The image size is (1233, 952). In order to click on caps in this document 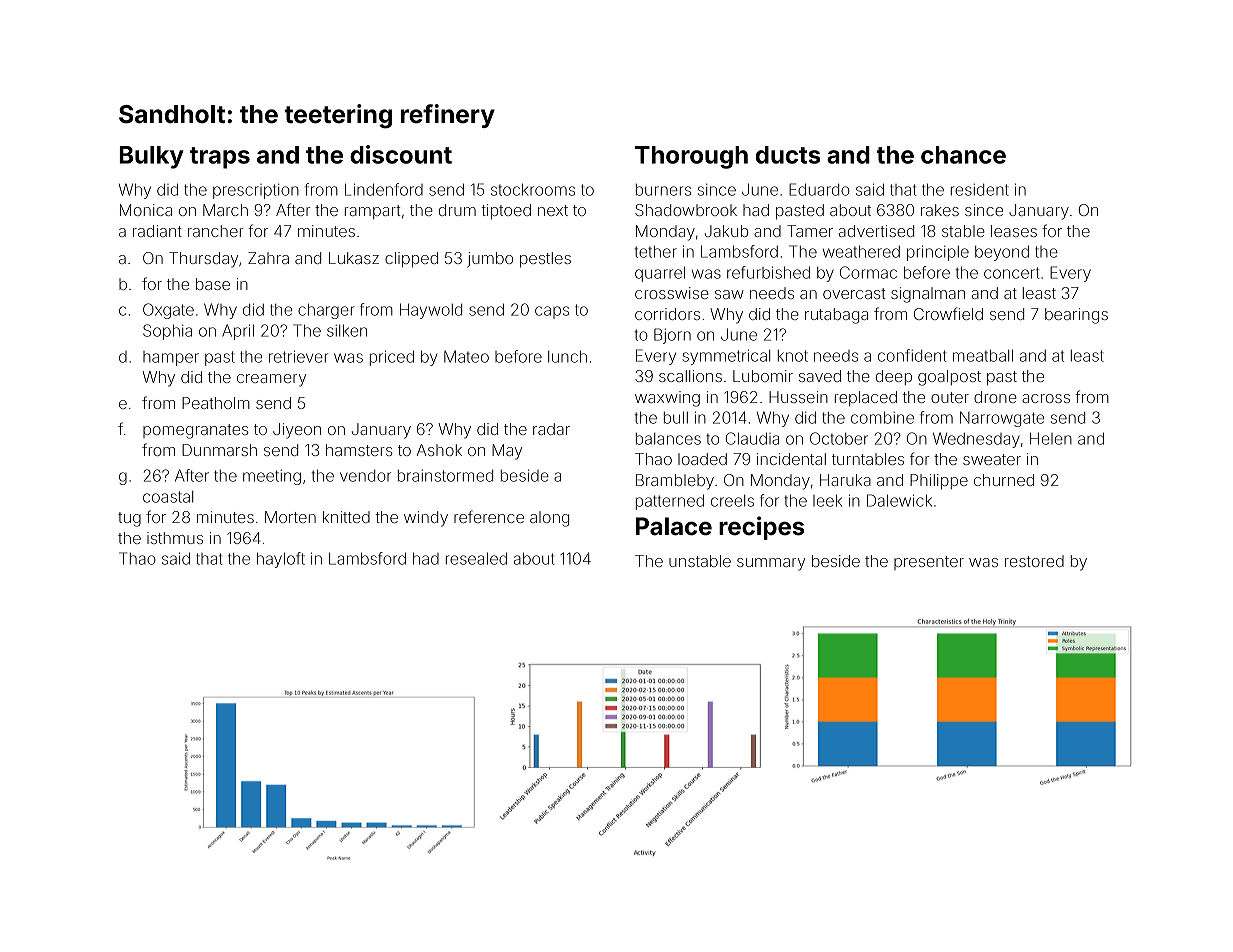, I will do `click(552, 312)`.
